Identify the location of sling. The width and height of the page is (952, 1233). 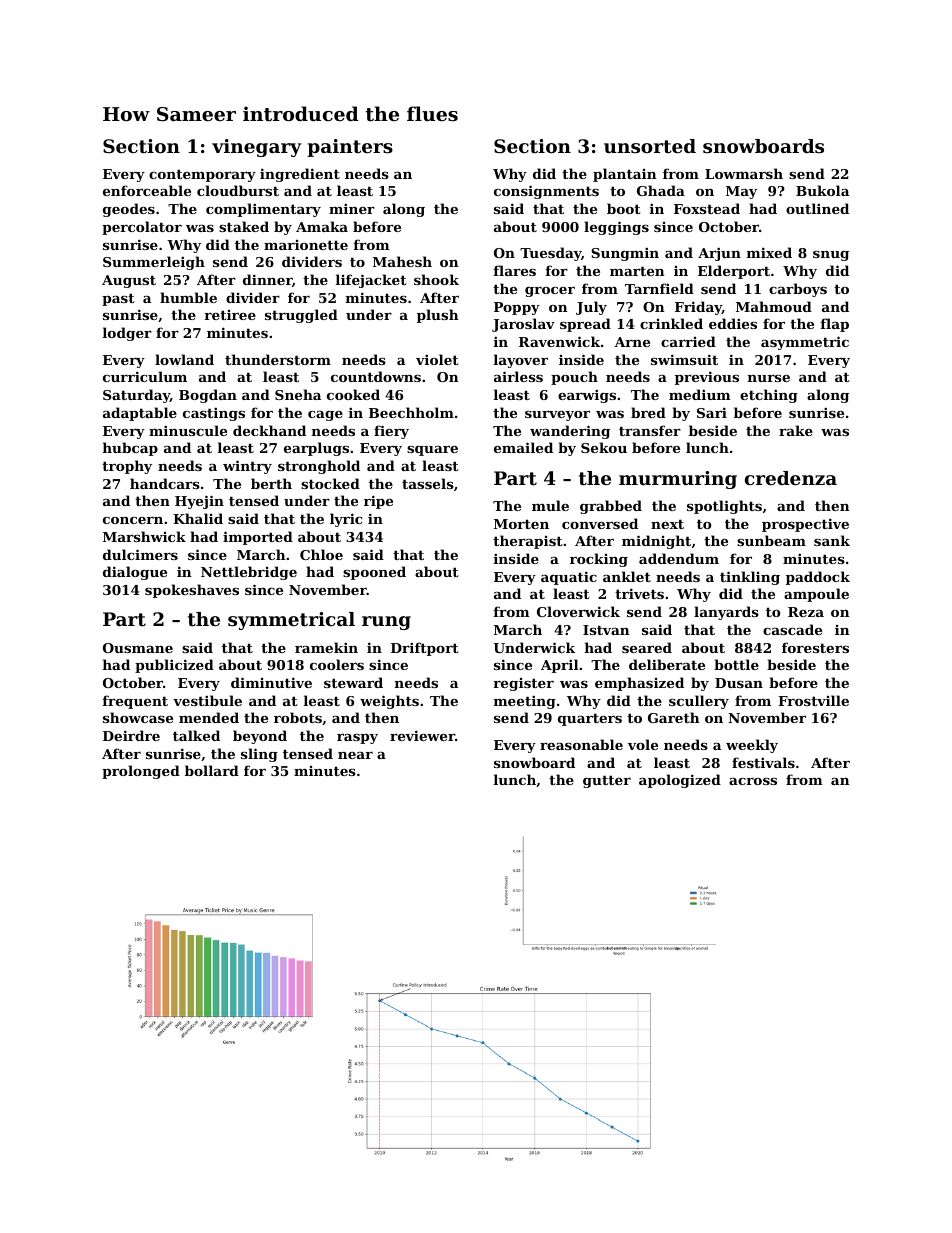
(259, 755).
